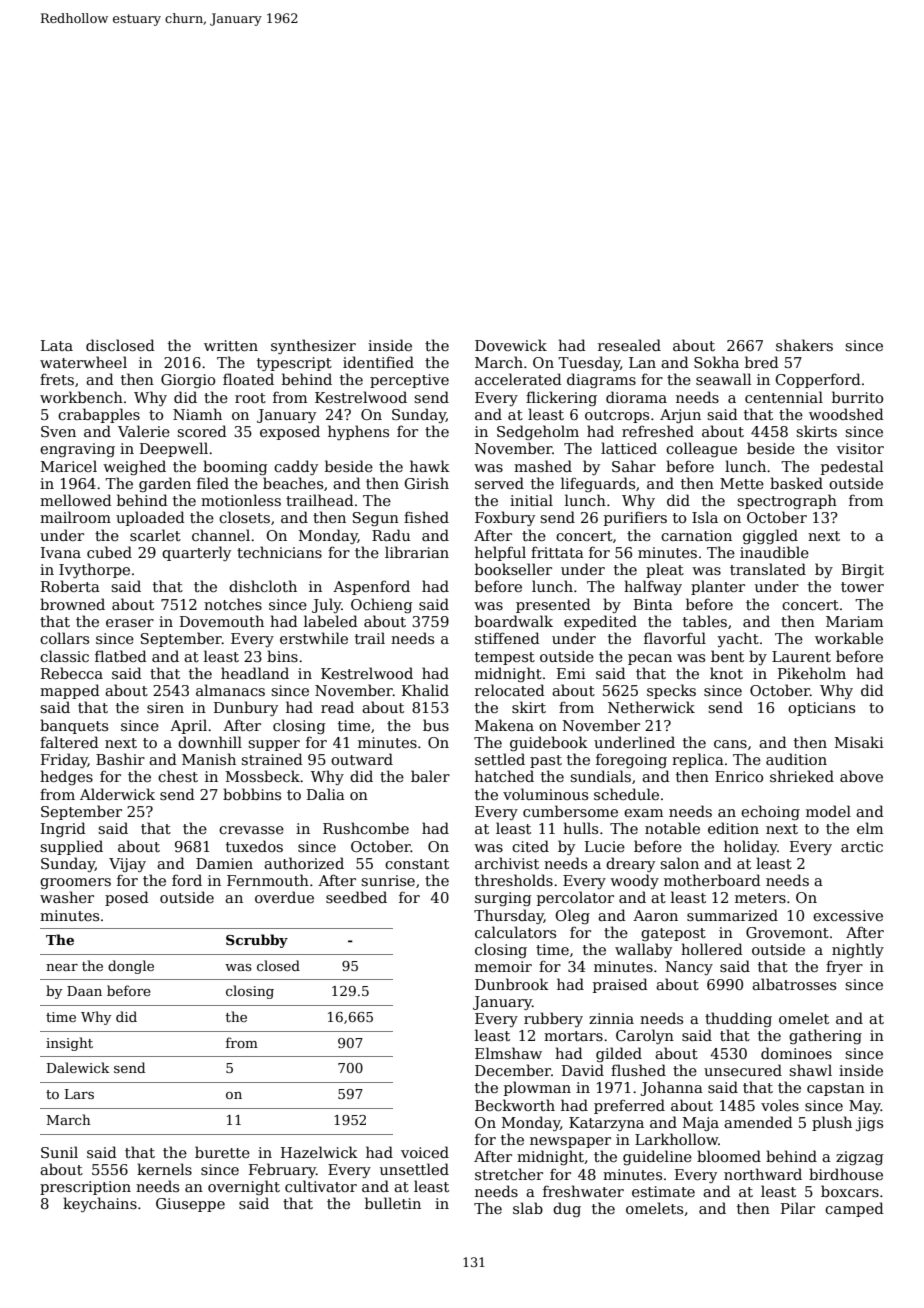  Describe the element at coordinates (698, 760) in the document. I see `replica` at that location.
